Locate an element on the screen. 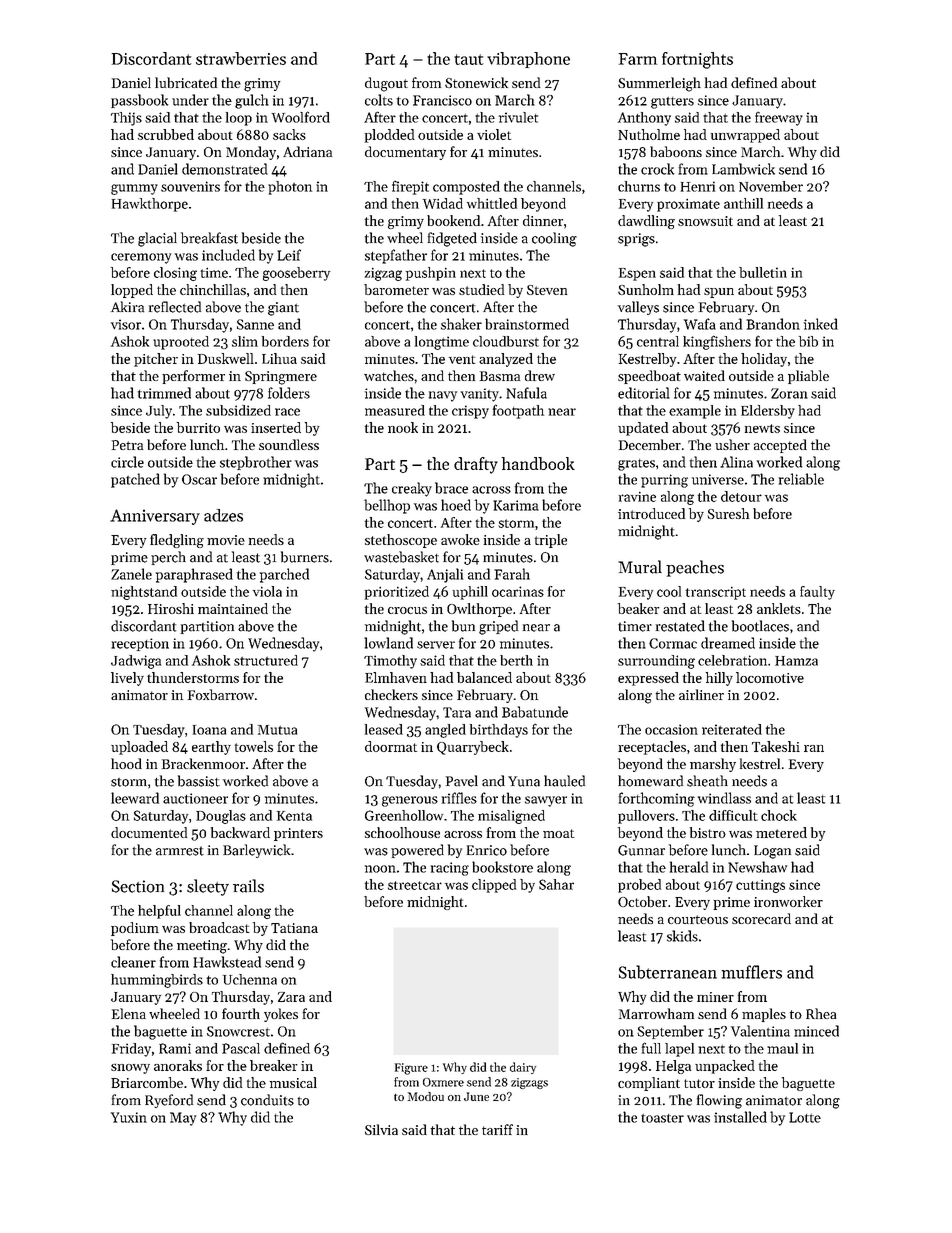 This screenshot has width=952, height=1233. inked is located at coordinates (821, 324).
